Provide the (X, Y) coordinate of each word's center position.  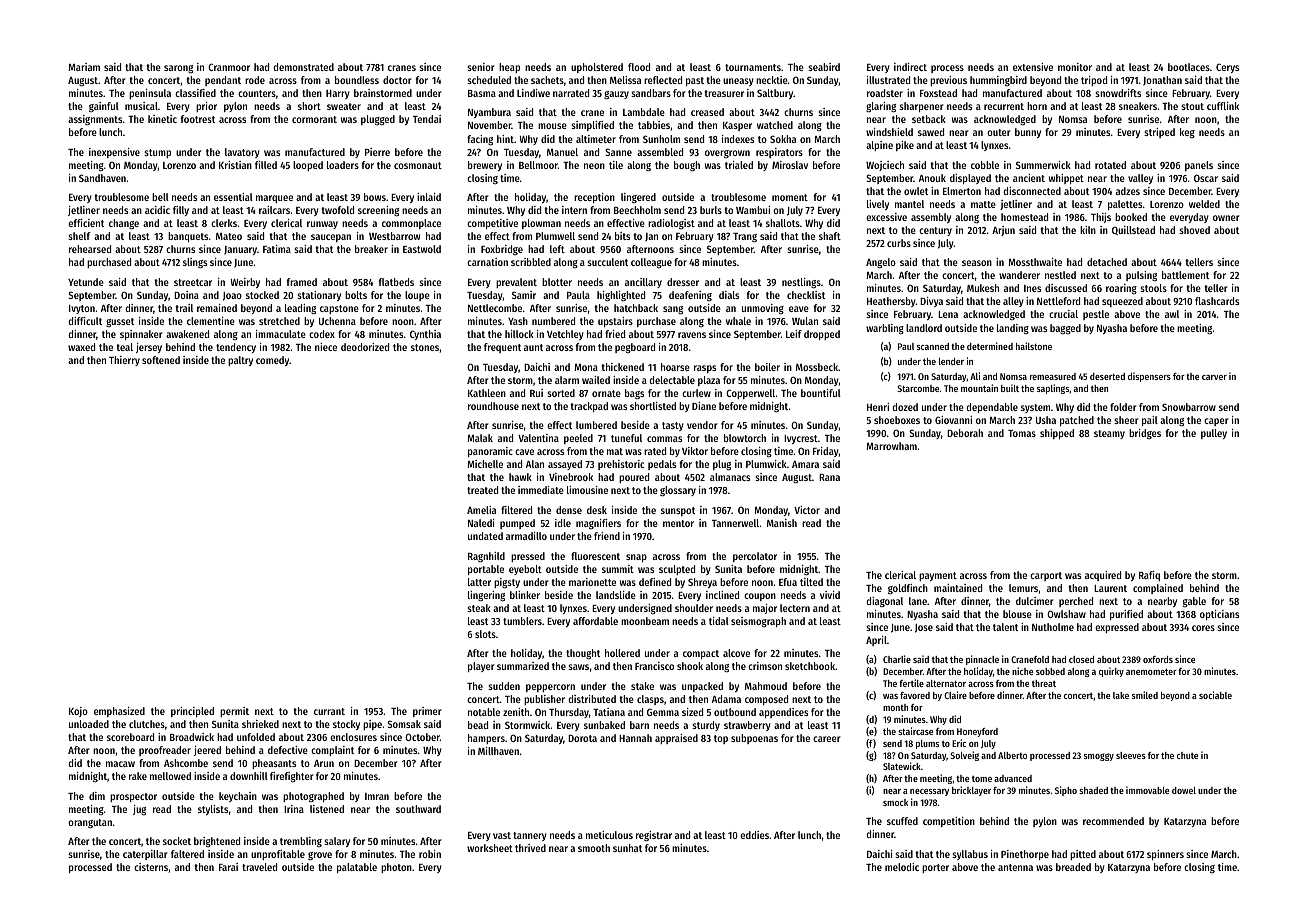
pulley (1214, 434)
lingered (638, 198)
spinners (1165, 855)
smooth (594, 848)
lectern (795, 608)
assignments (95, 120)
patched (1077, 421)
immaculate (281, 334)
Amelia (481, 510)
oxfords (1158, 659)
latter (479, 582)
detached (1107, 262)
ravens (692, 335)
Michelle (485, 464)
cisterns (151, 867)
